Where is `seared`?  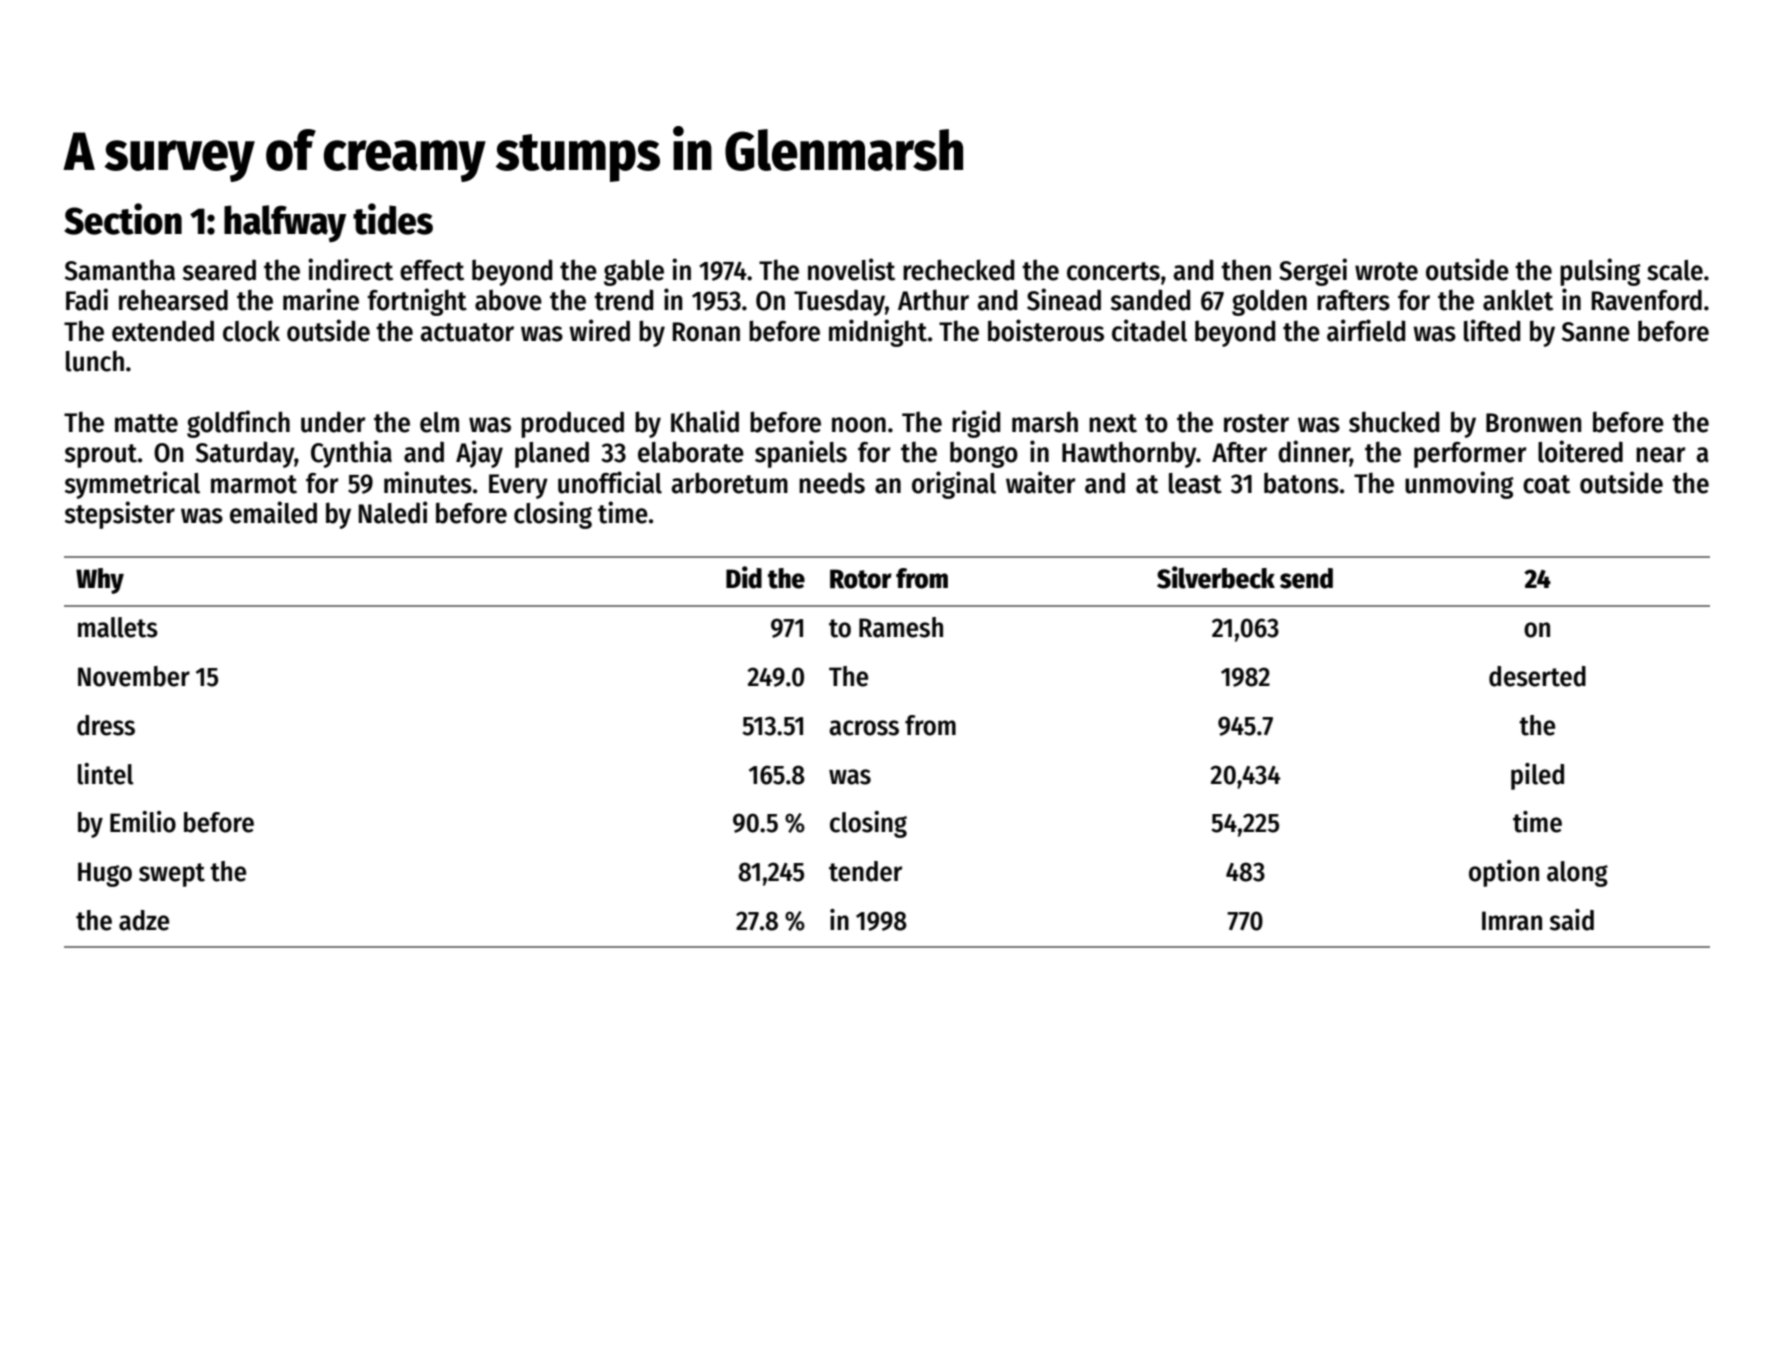
seared is located at coordinates (219, 270).
